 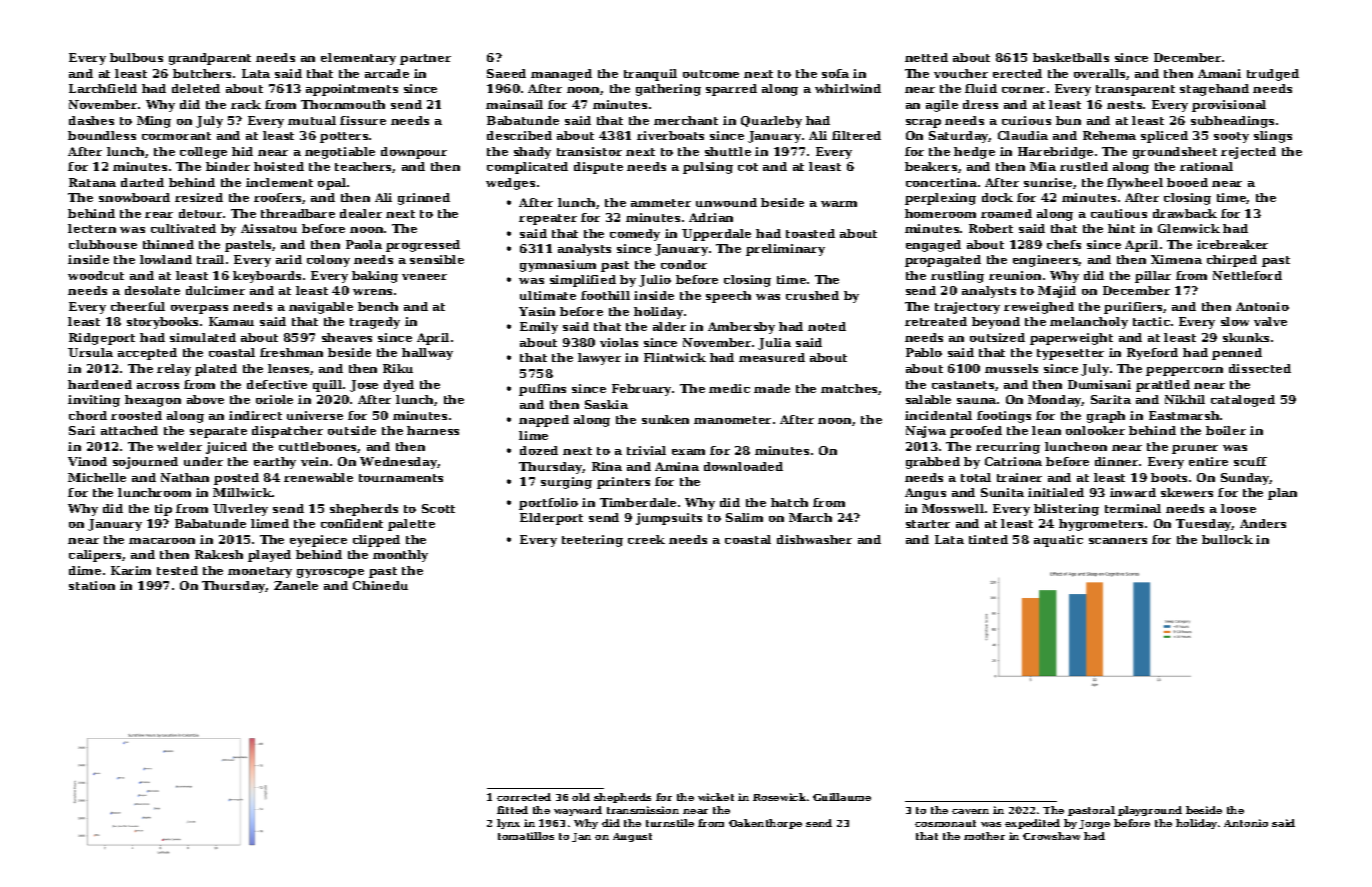 I want to click on preliminary, so click(x=785, y=250).
